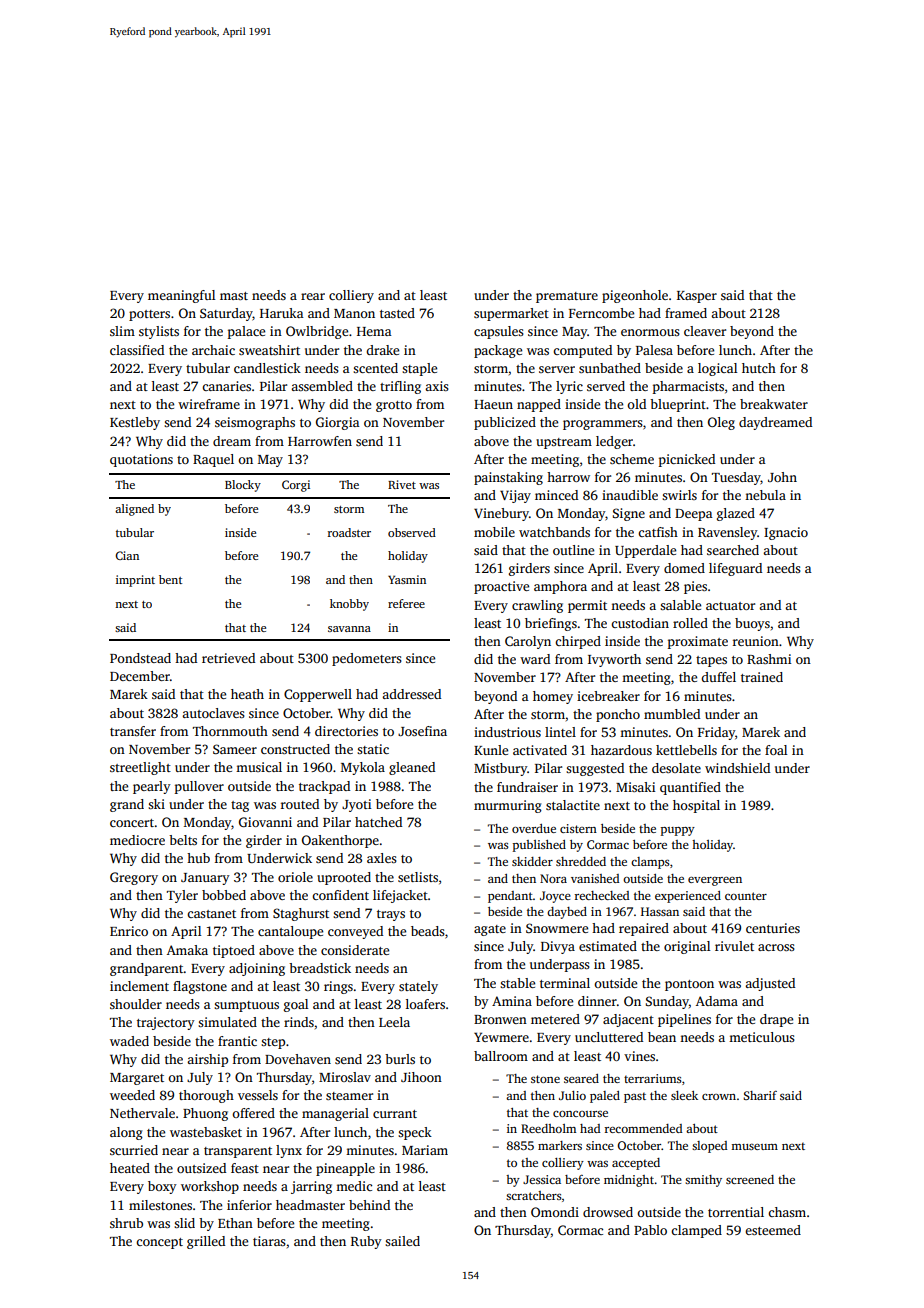  Describe the element at coordinates (697, 297) in the image. I see `Kasper` at that location.
